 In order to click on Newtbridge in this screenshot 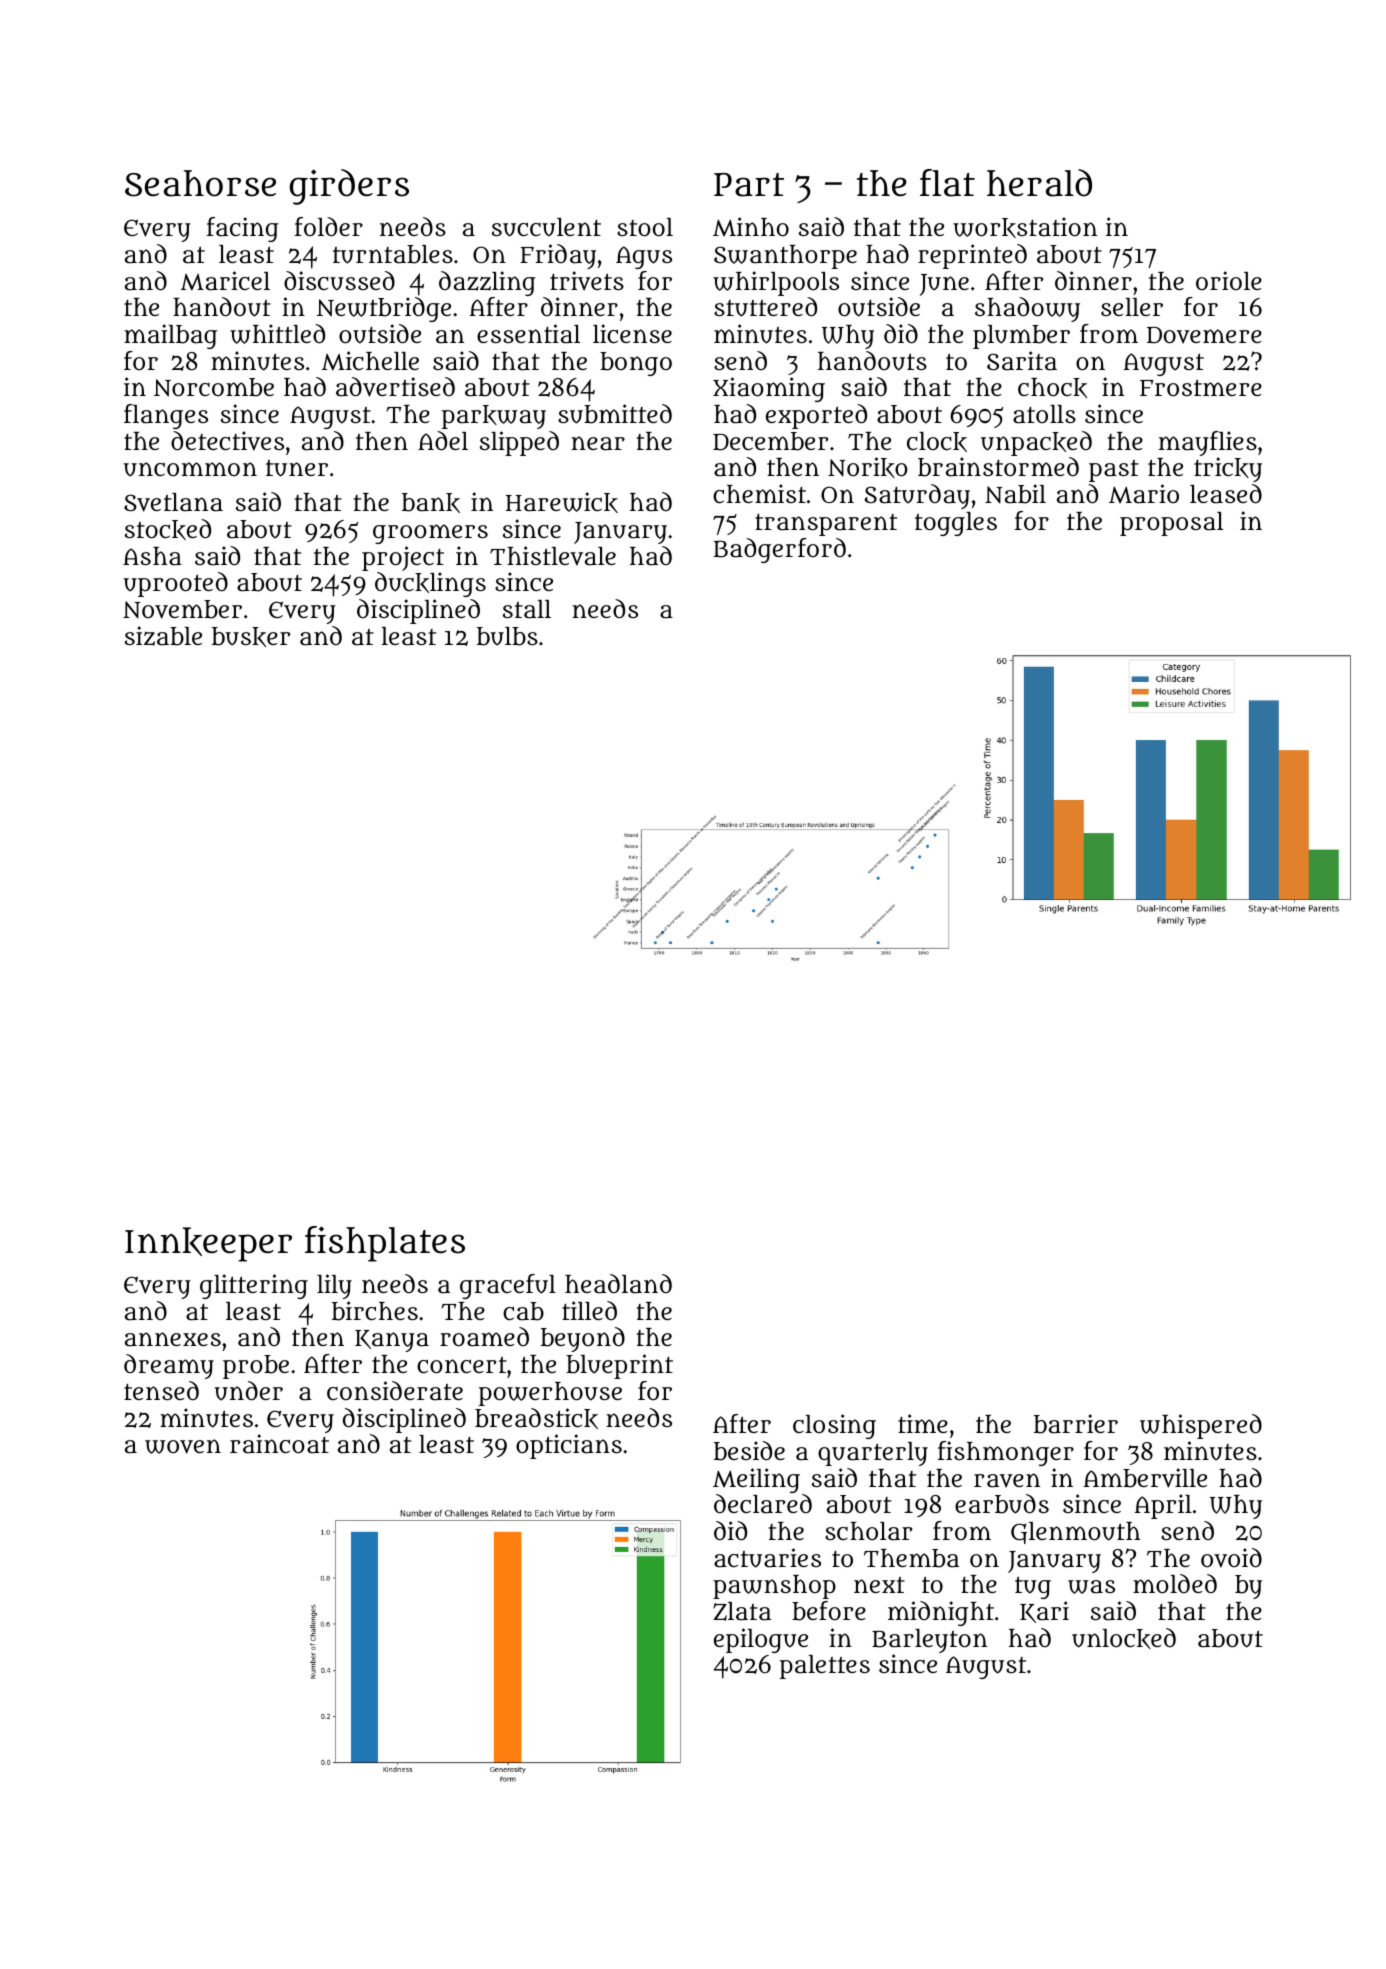, I will do `click(384, 309)`.
